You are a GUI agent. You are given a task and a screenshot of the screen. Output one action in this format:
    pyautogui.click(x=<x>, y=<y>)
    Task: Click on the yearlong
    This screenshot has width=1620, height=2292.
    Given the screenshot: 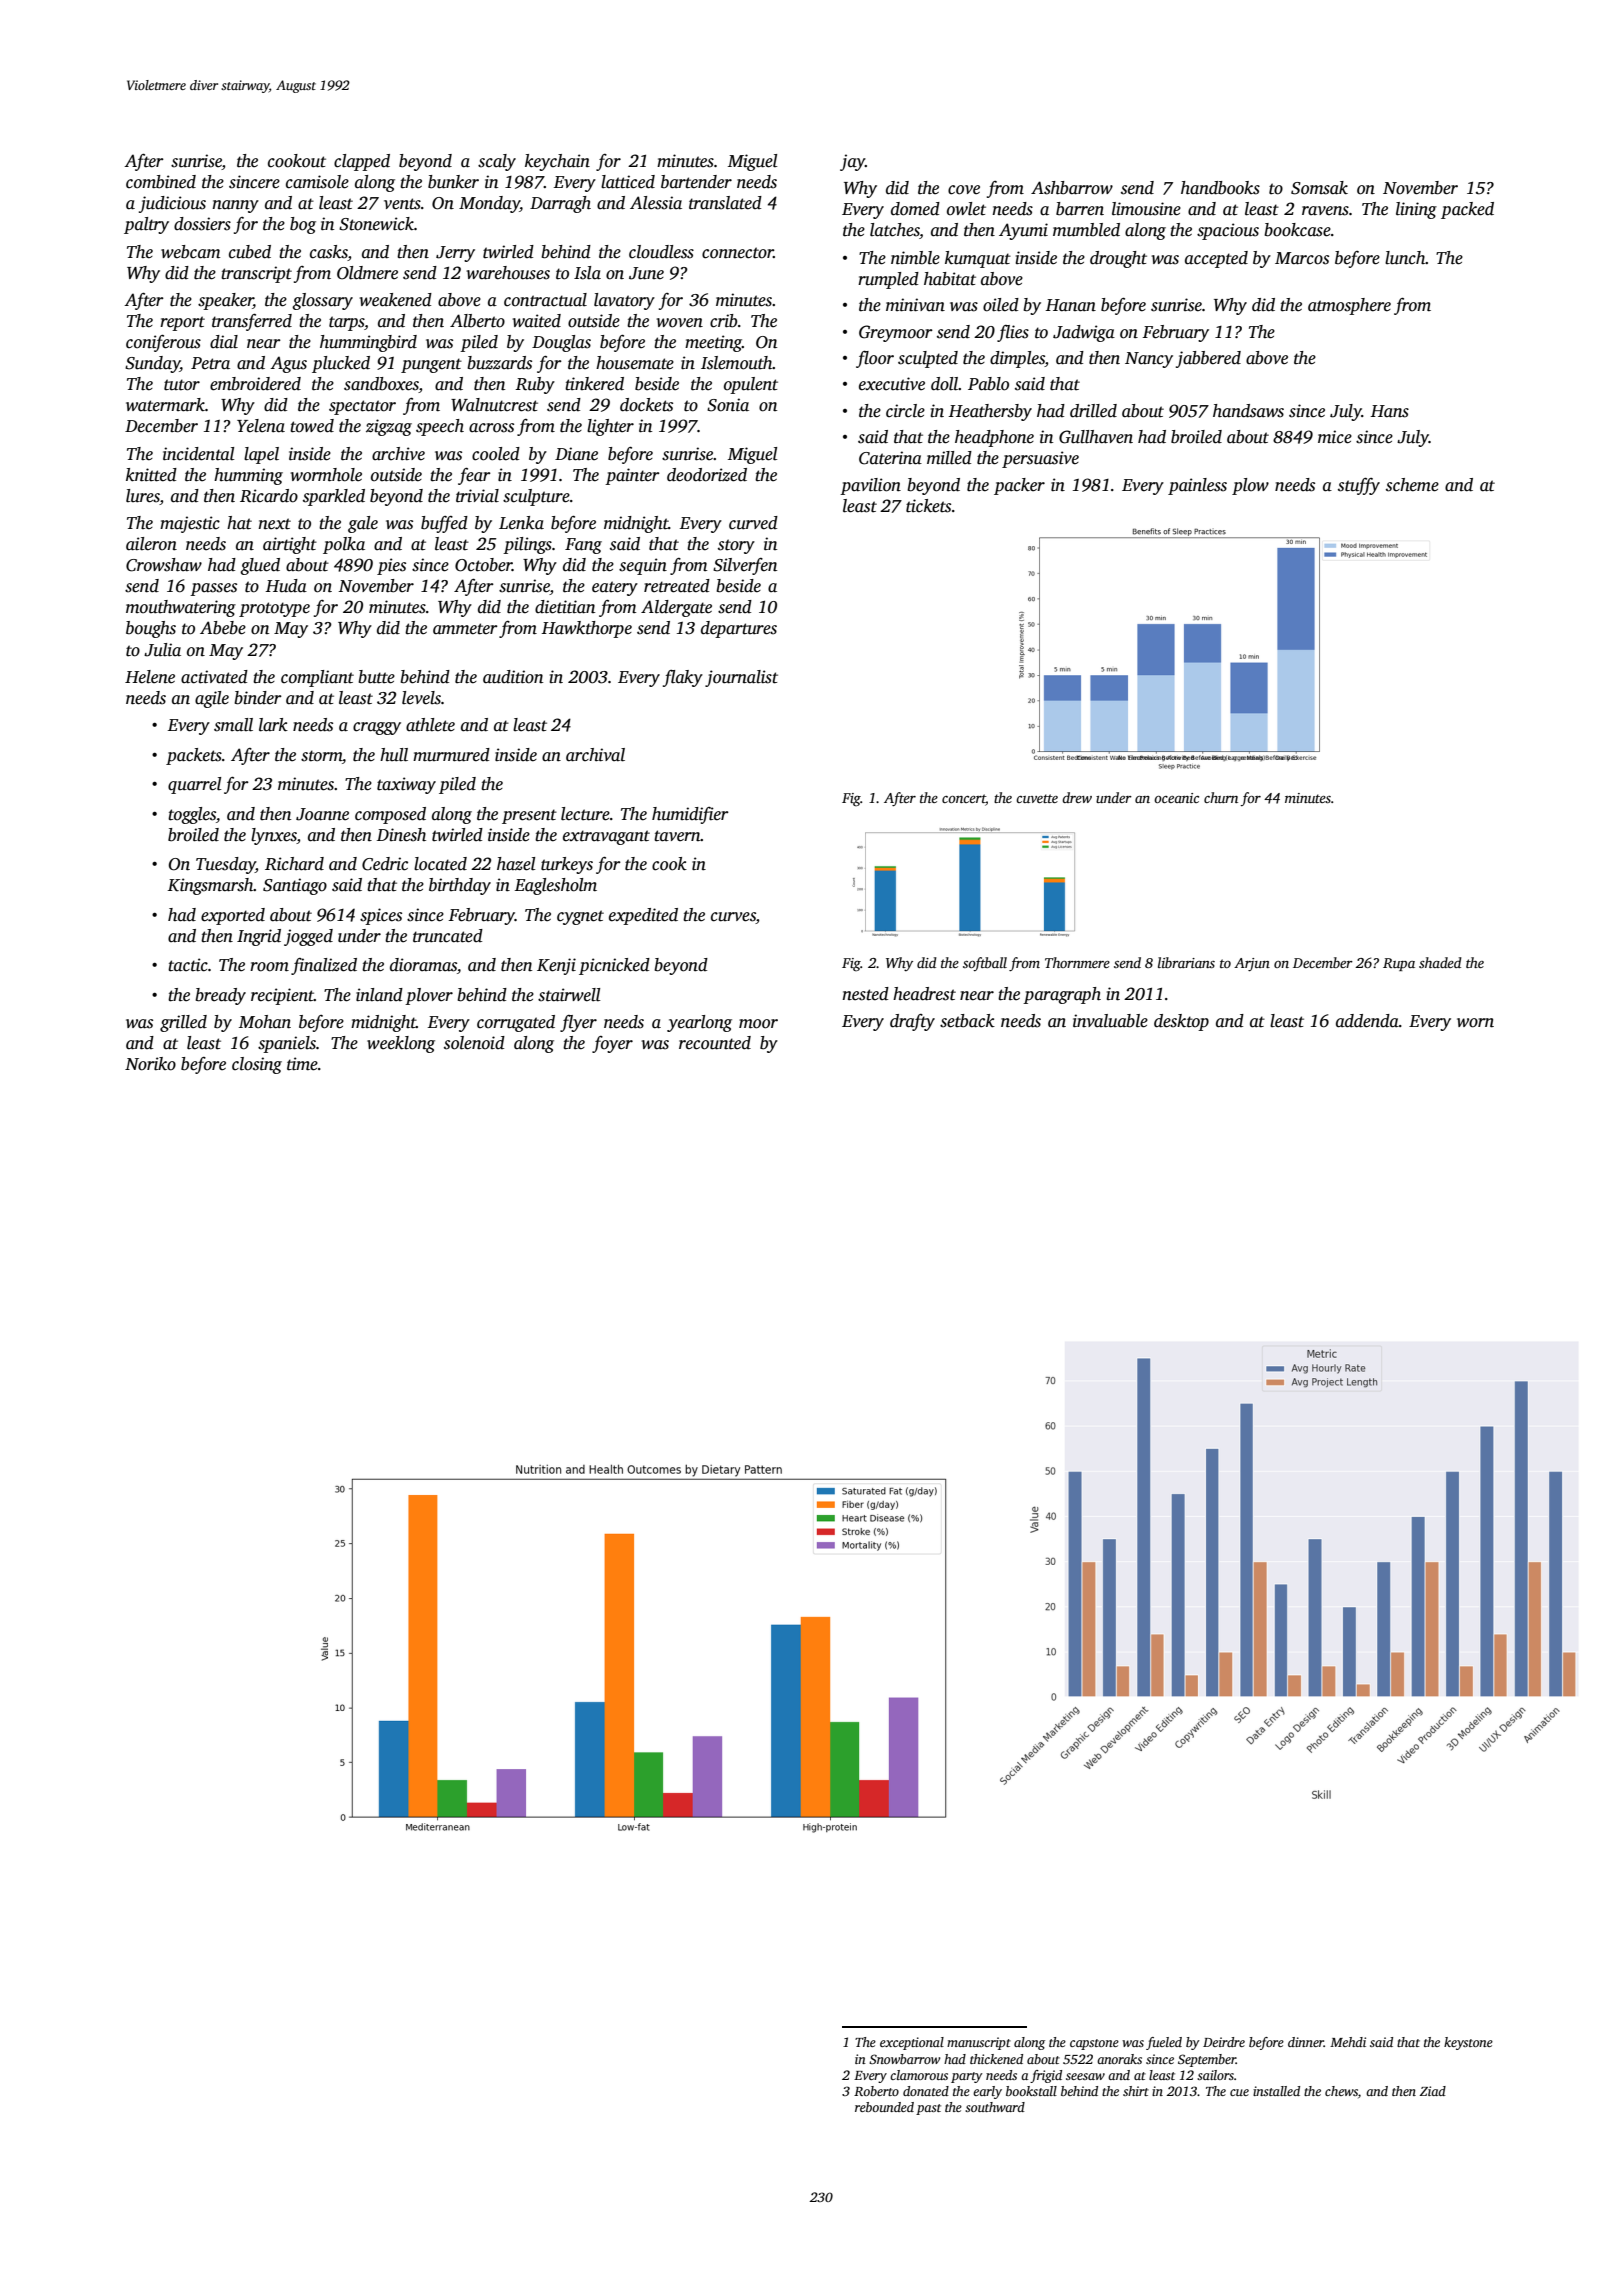 What is the action you would take?
    pyautogui.click(x=699, y=1023)
